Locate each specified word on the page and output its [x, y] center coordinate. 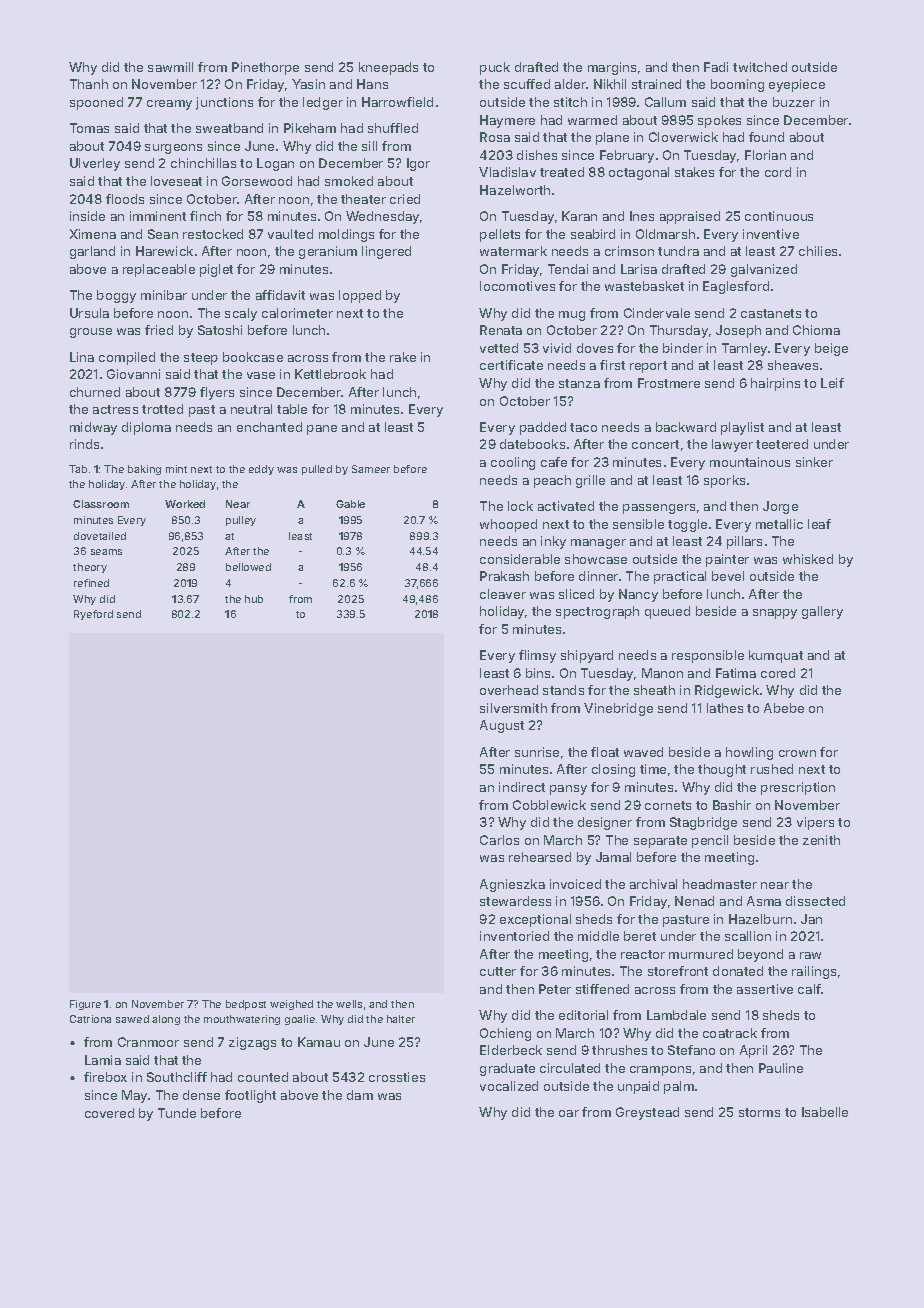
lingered [386, 252]
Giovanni [133, 374]
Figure [85, 1005]
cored [778, 673]
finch [205, 216]
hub [254, 599]
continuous [779, 216]
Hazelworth [515, 190]
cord [778, 172]
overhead [509, 690]
